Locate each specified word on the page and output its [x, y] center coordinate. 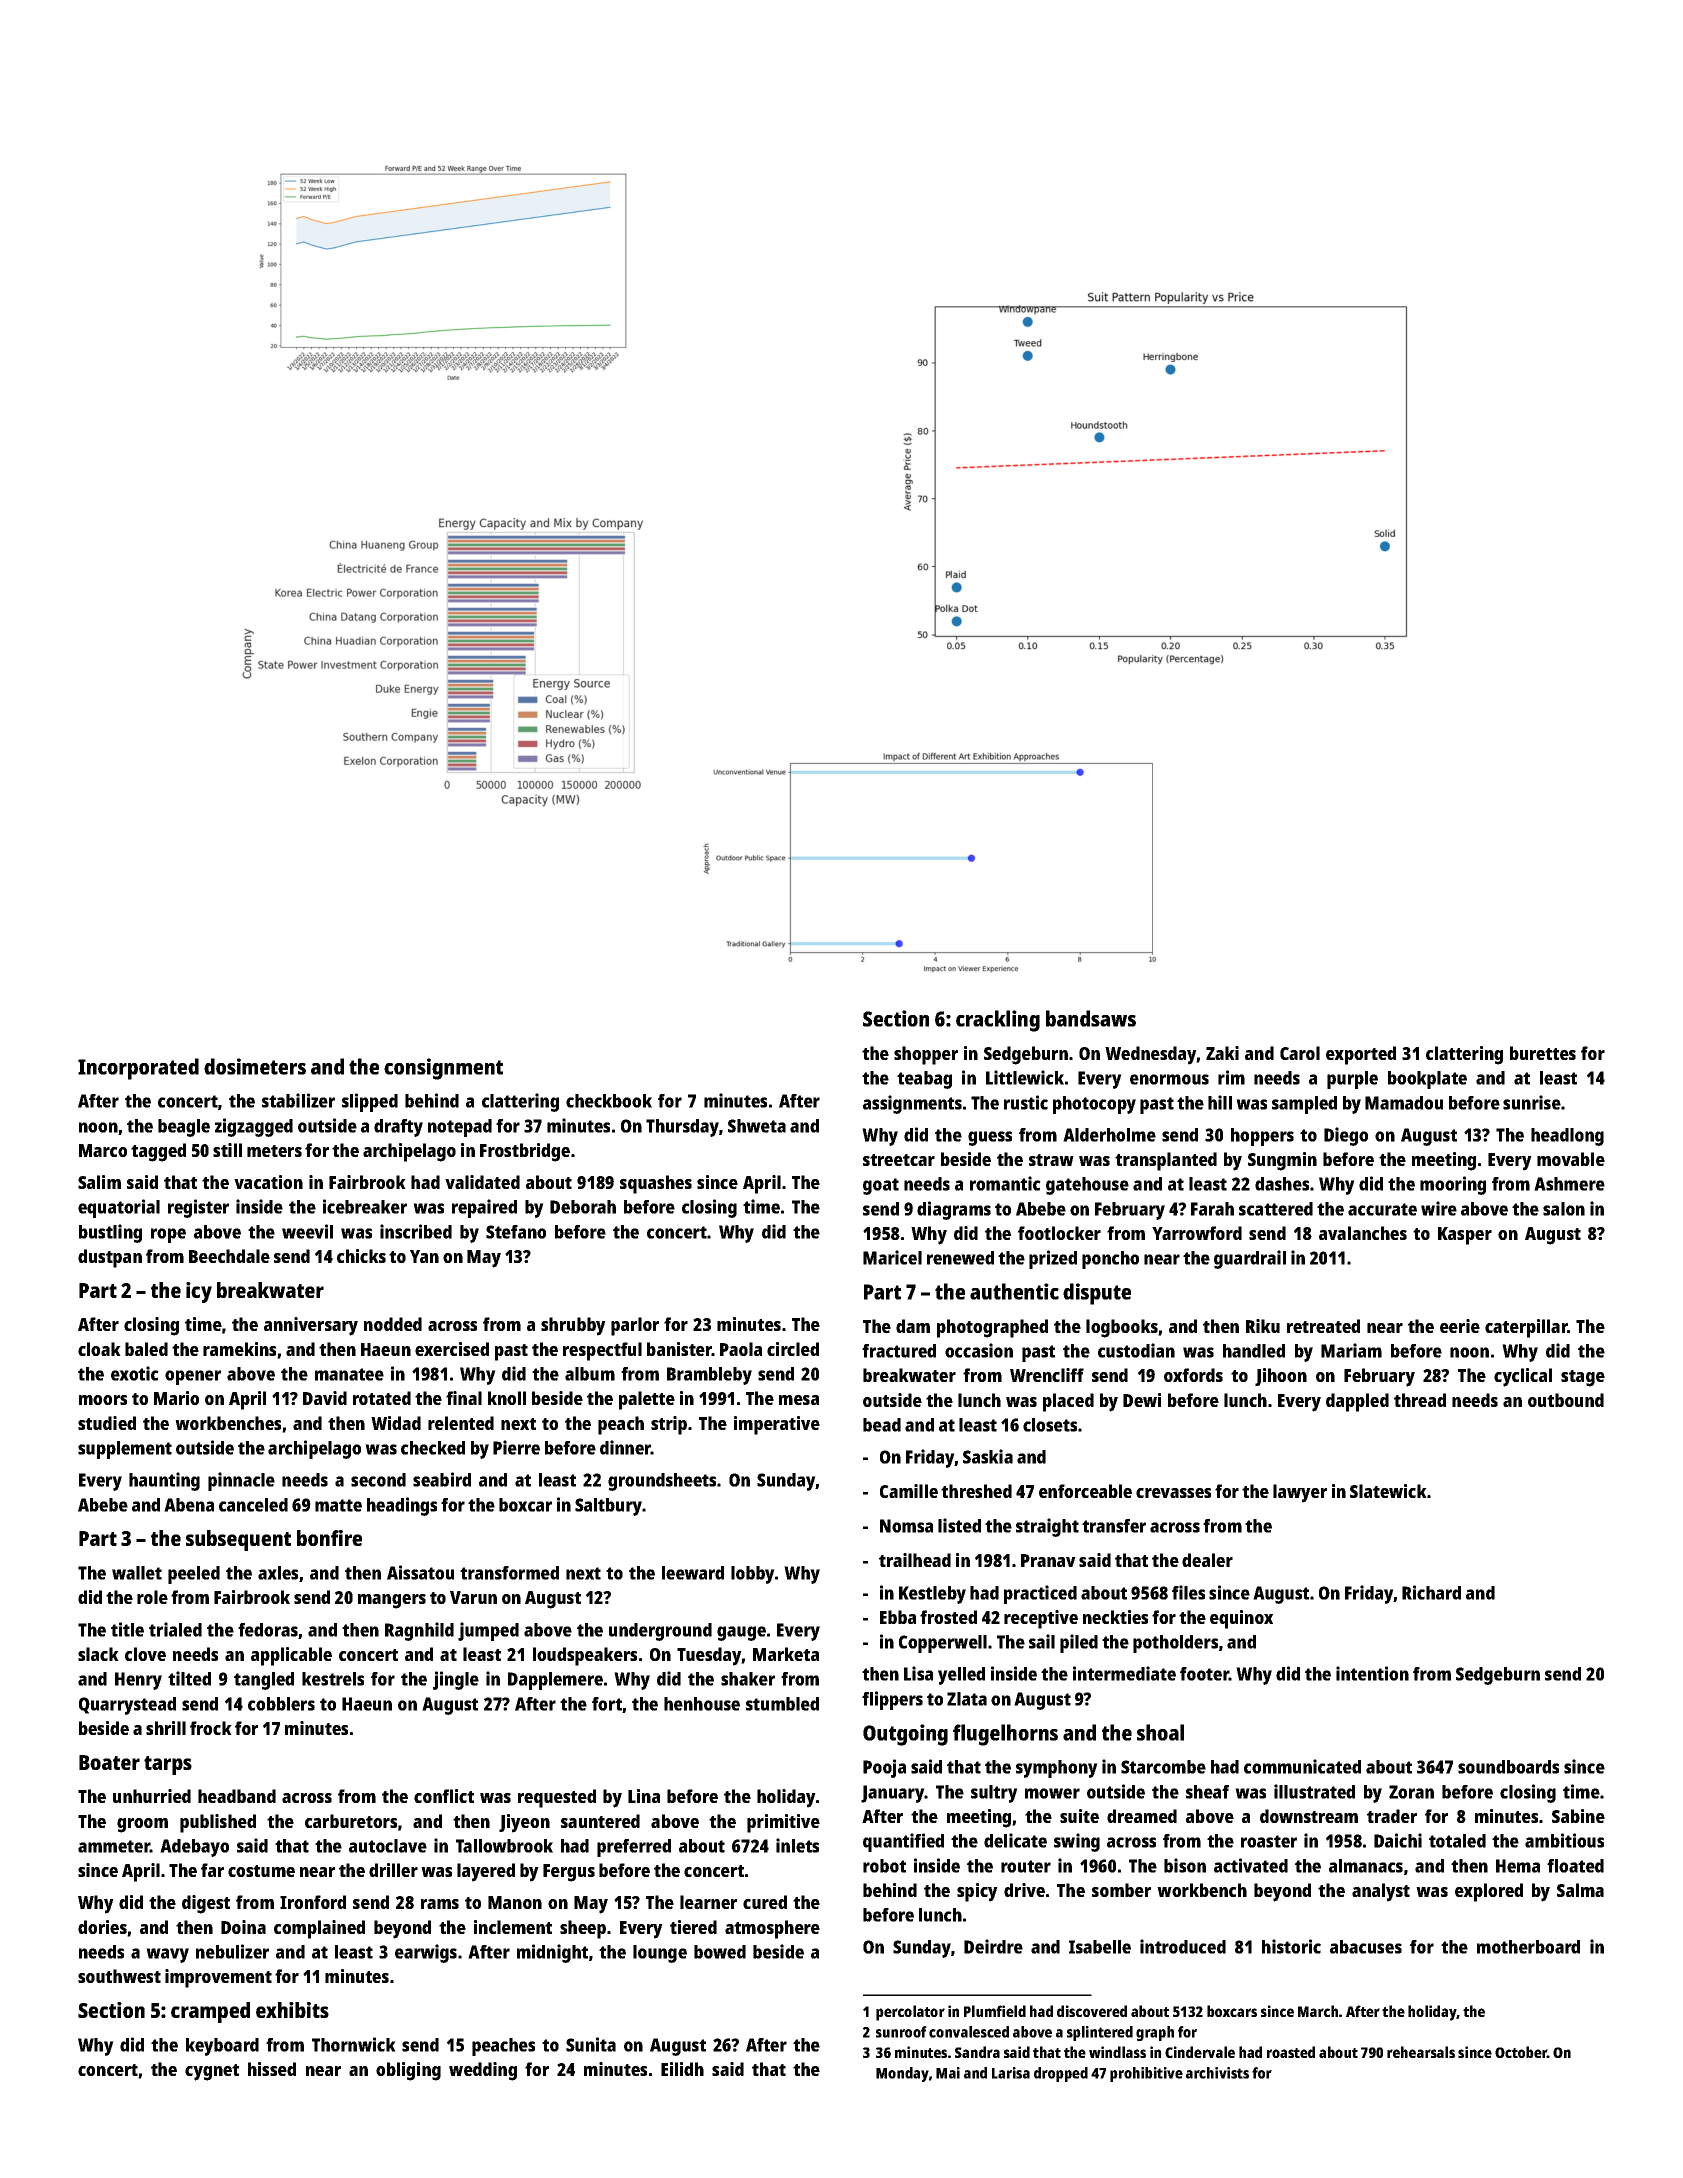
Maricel [892, 1257]
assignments [912, 1104]
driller [393, 1870]
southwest [119, 1976]
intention [1372, 1673]
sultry [994, 1794]
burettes [1543, 1053]
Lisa [918, 1673]
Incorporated [138, 1069]
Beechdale [229, 1256]
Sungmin [1282, 1161]
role [152, 1597]
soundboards [1508, 1767]
